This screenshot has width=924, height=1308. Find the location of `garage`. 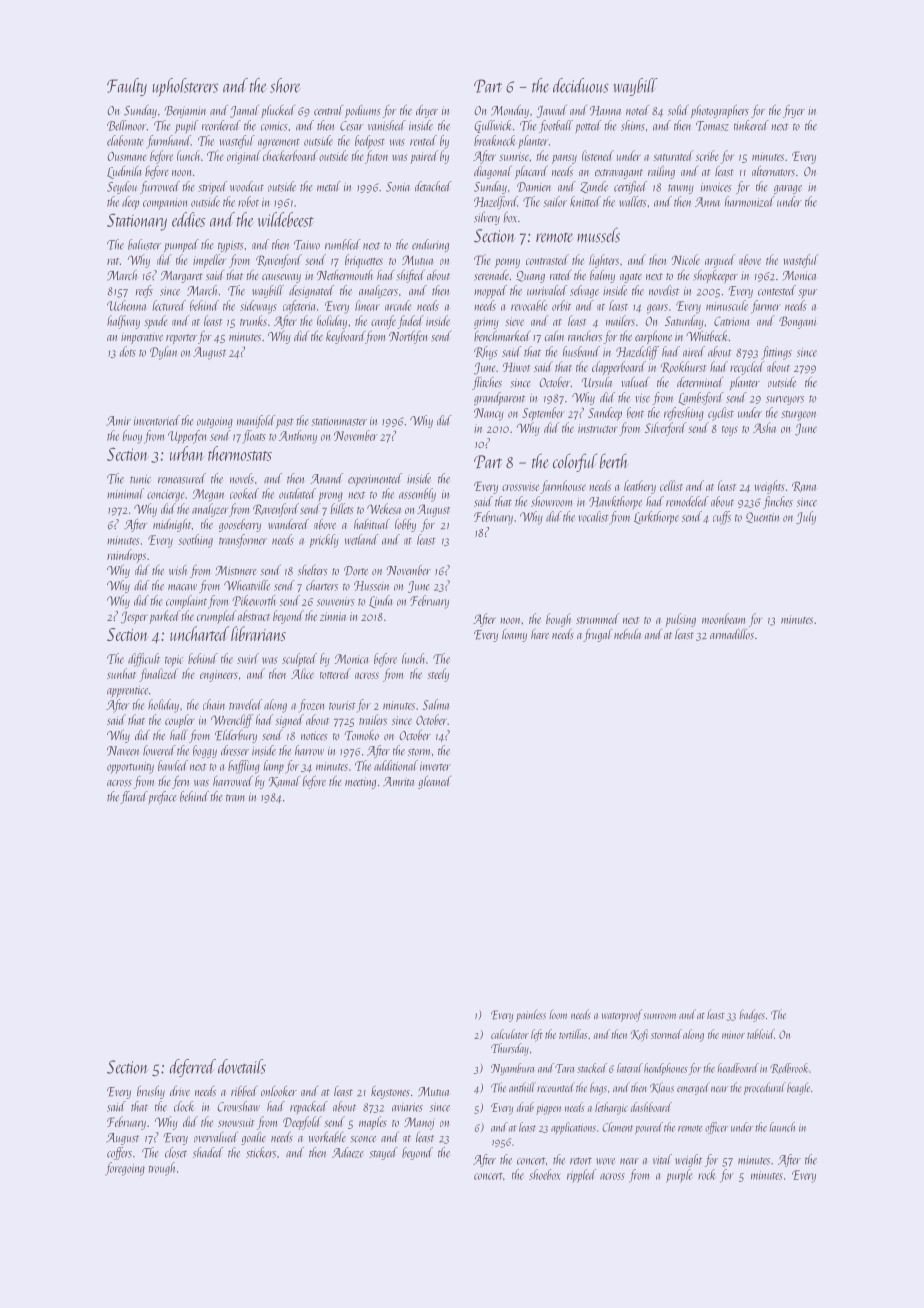

garage is located at coordinates (788, 189).
